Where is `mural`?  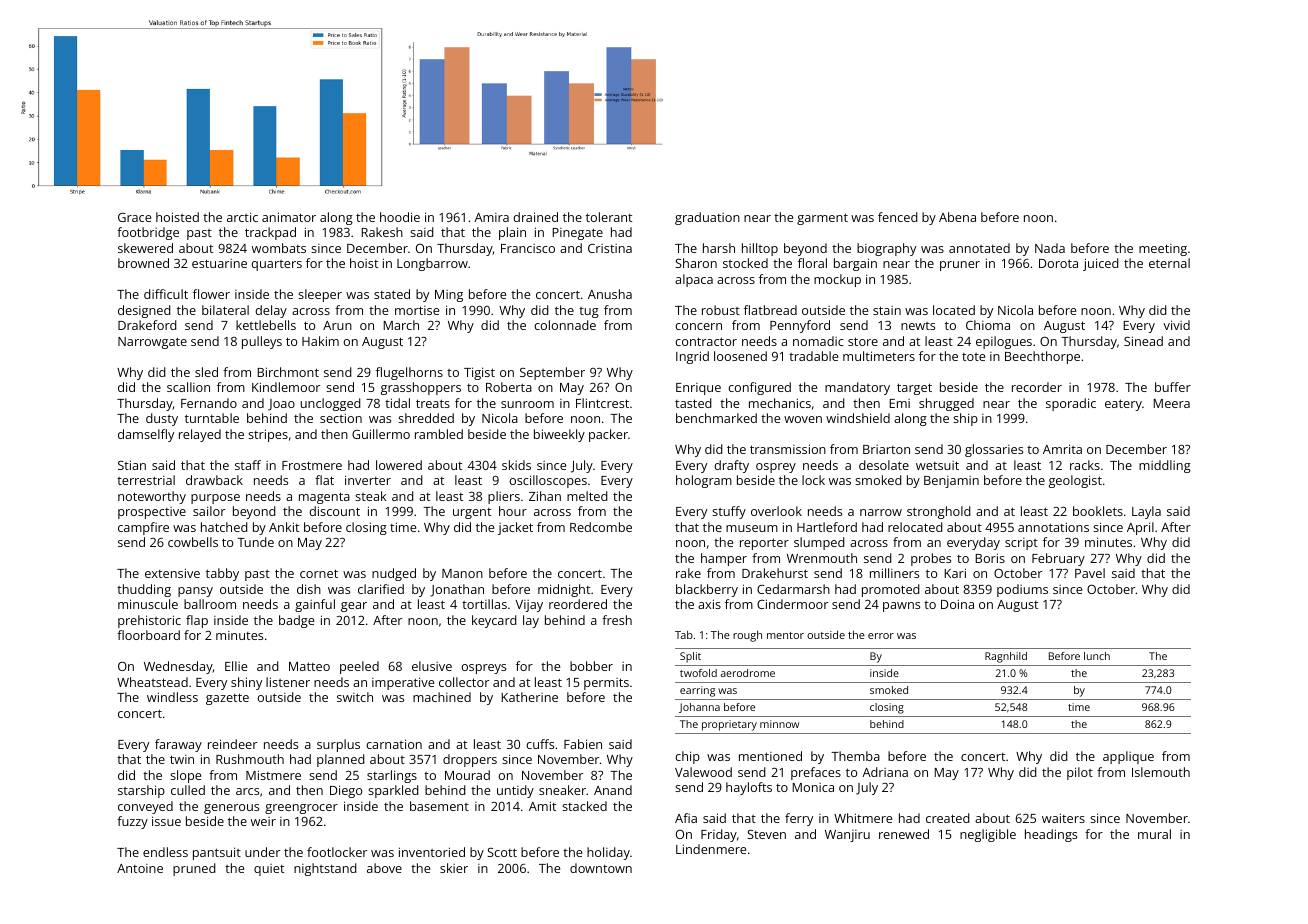
mural is located at coordinates (1154, 834).
